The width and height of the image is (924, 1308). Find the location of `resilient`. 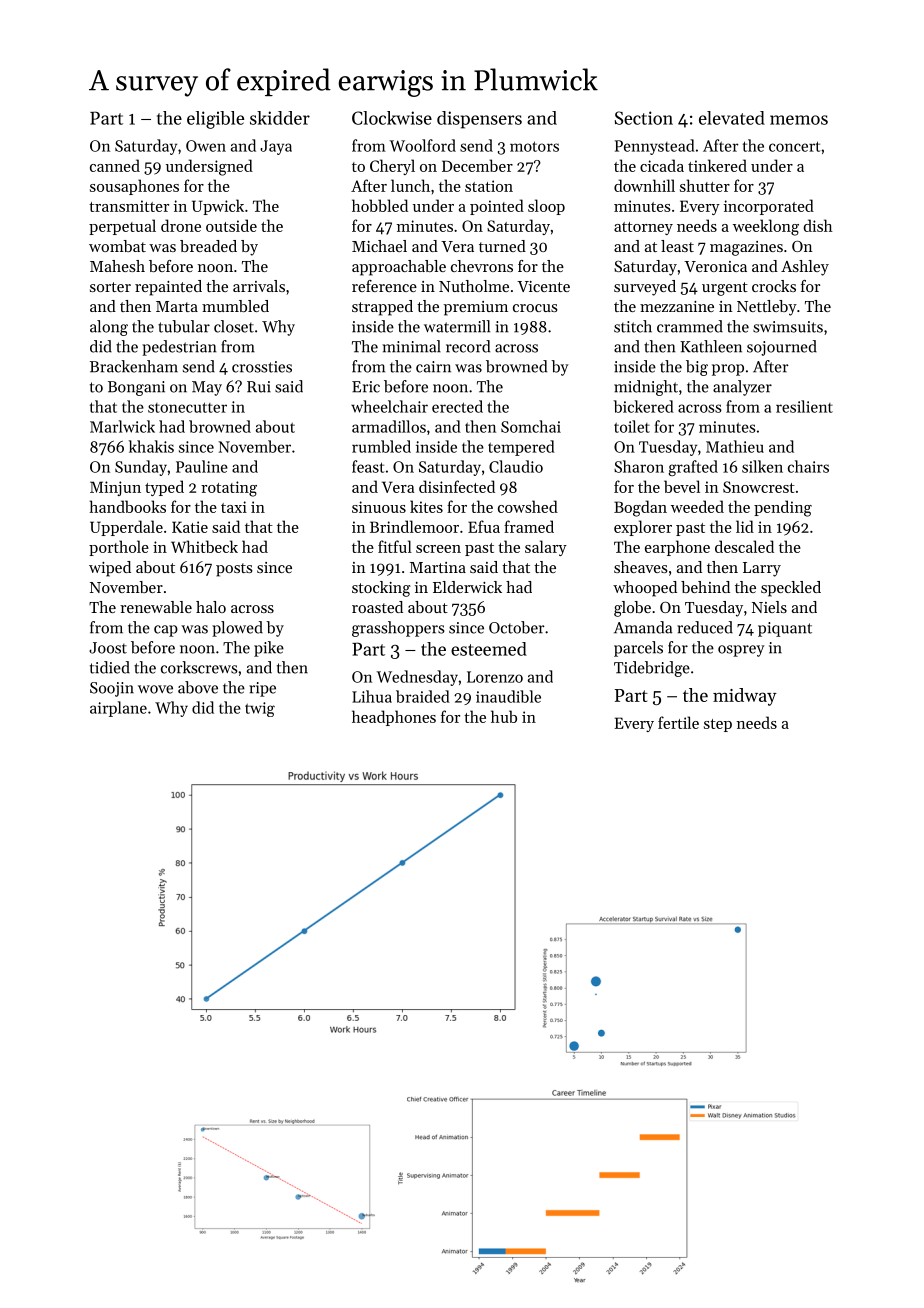

resilient is located at coordinates (804, 406).
